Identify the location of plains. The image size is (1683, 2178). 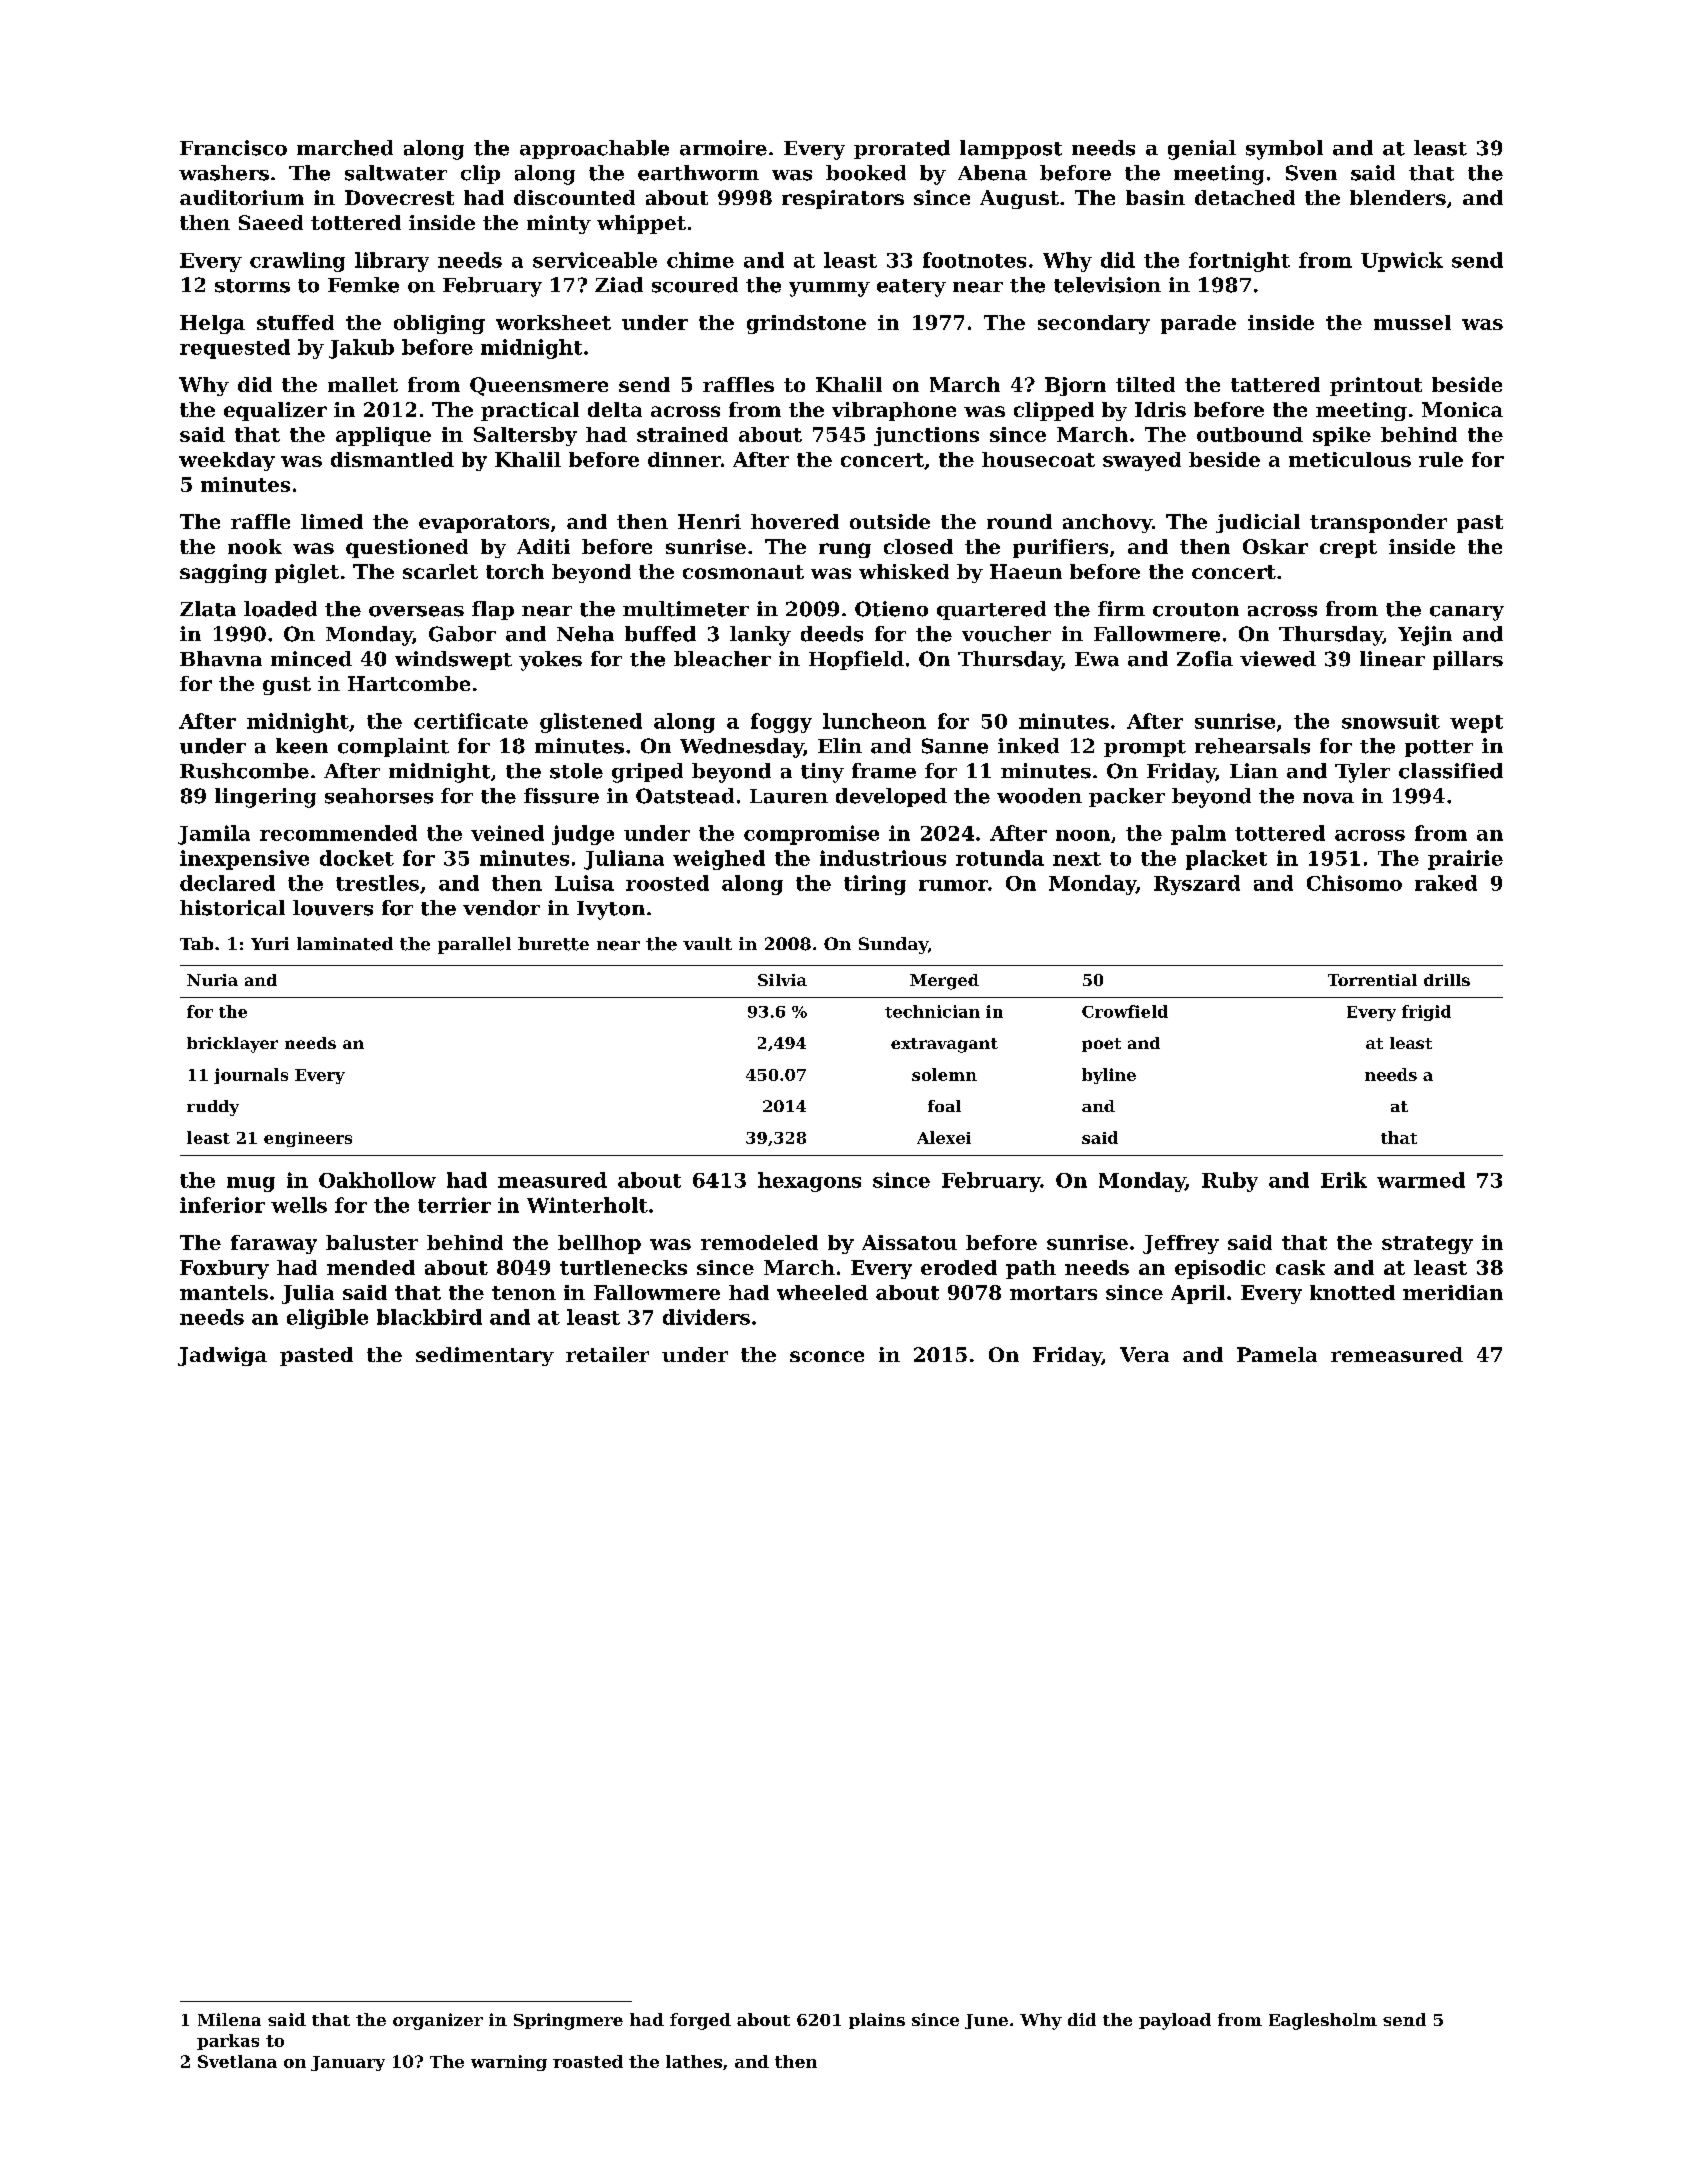
(877, 2021).
